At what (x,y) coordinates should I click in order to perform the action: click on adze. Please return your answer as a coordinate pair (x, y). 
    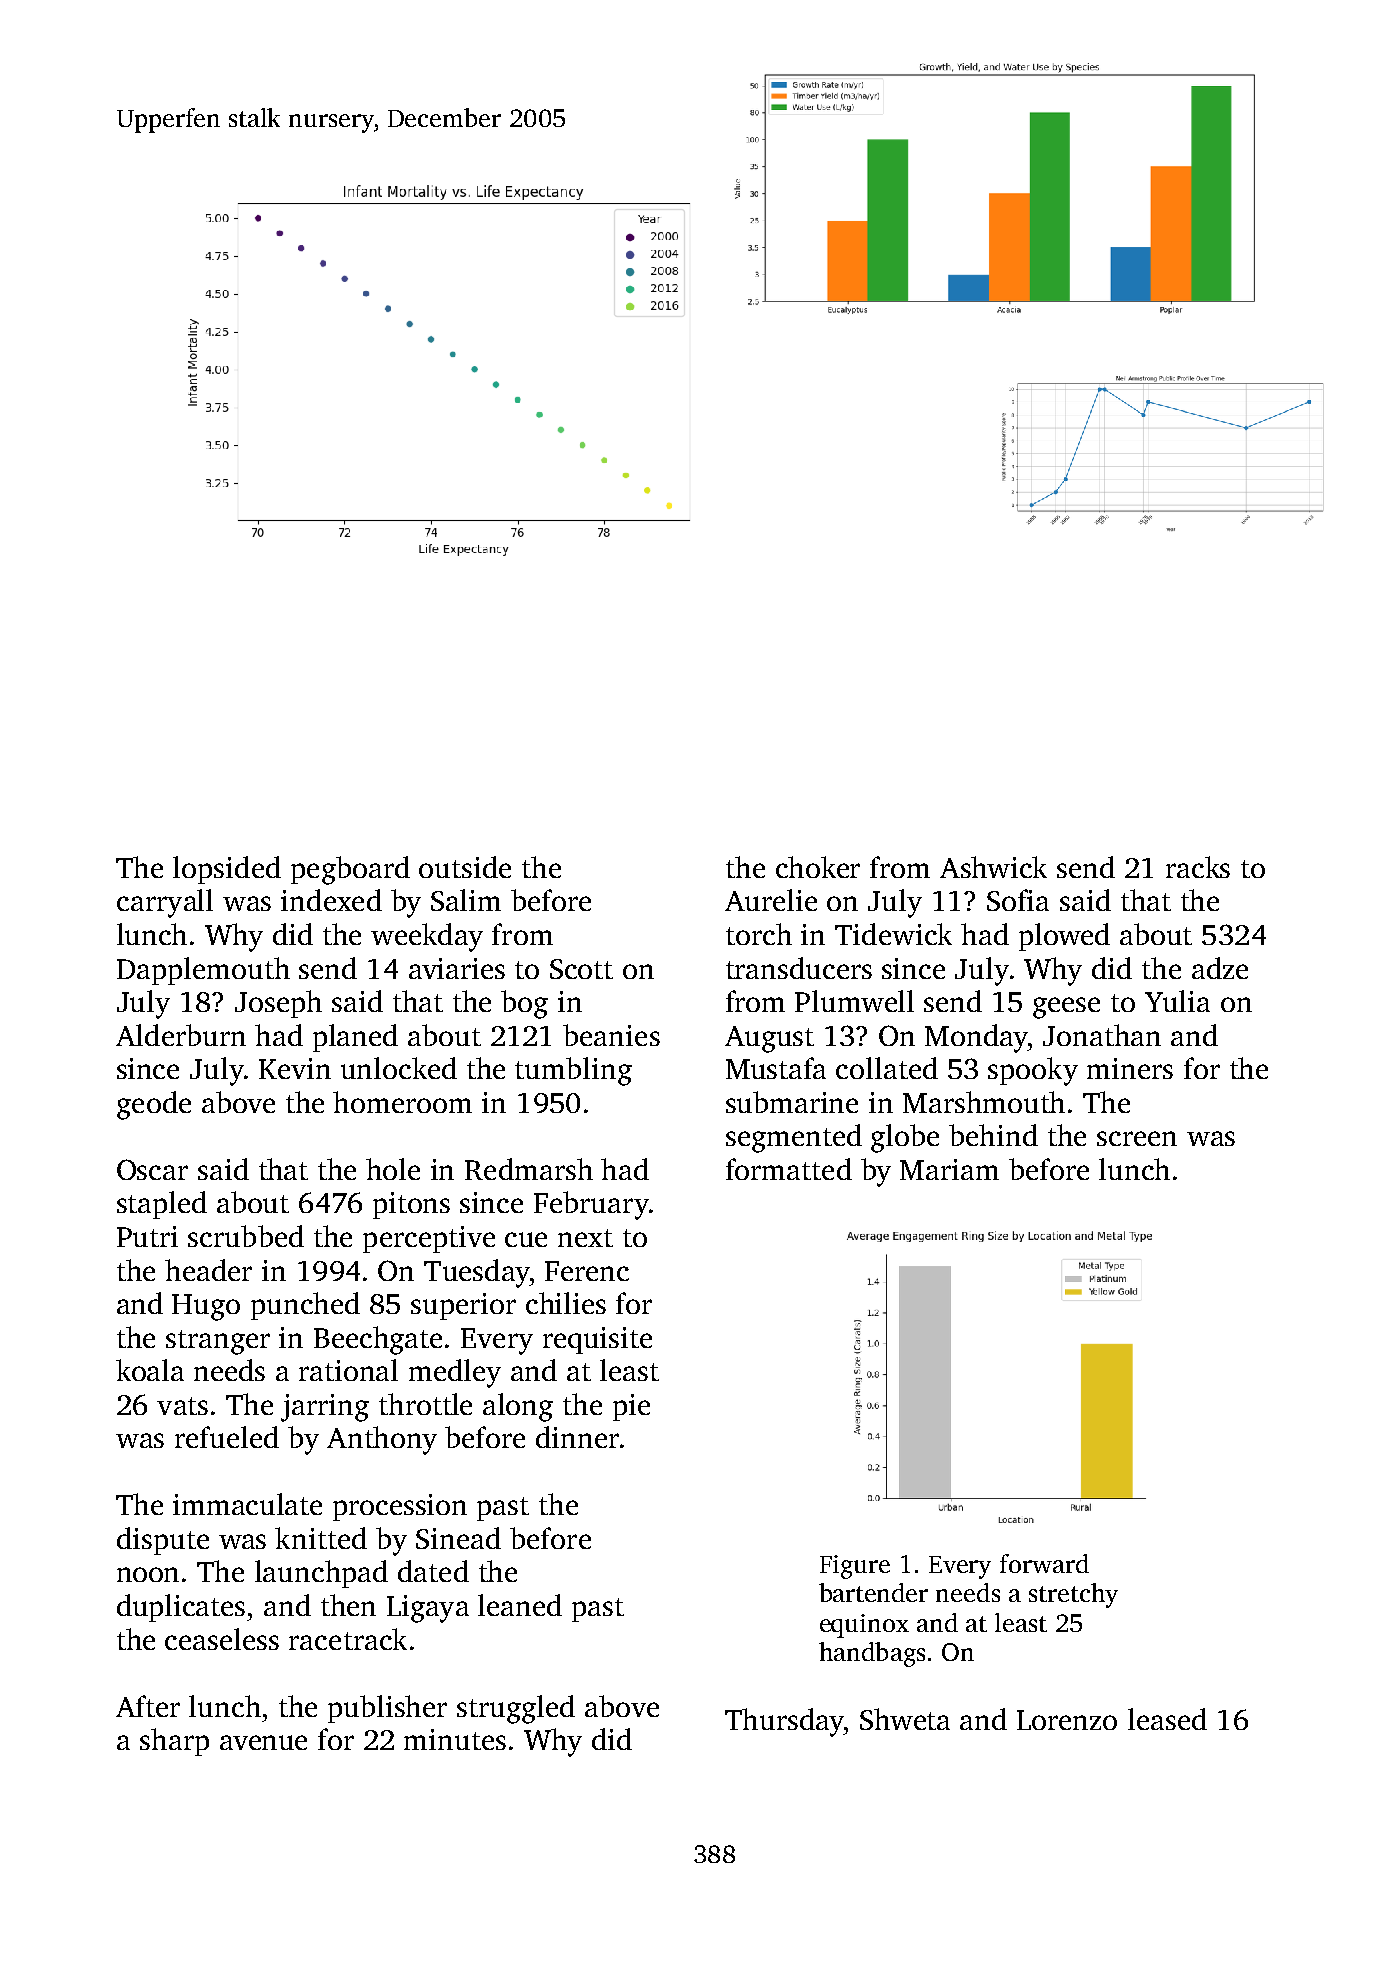
    Looking at the image, I should click on (1220, 968).
